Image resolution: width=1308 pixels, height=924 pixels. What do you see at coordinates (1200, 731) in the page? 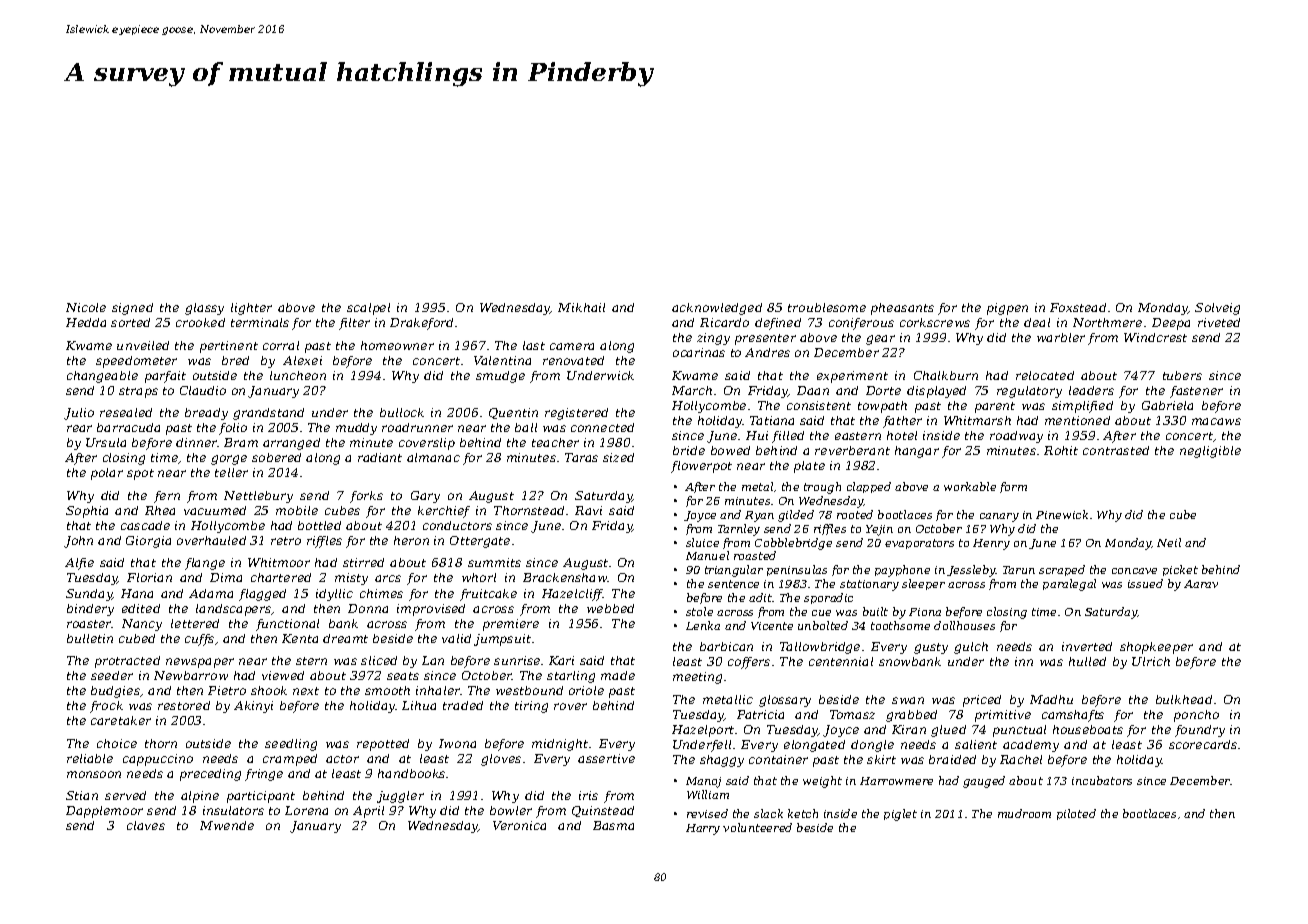
I see `foundry` at bounding box center [1200, 731].
